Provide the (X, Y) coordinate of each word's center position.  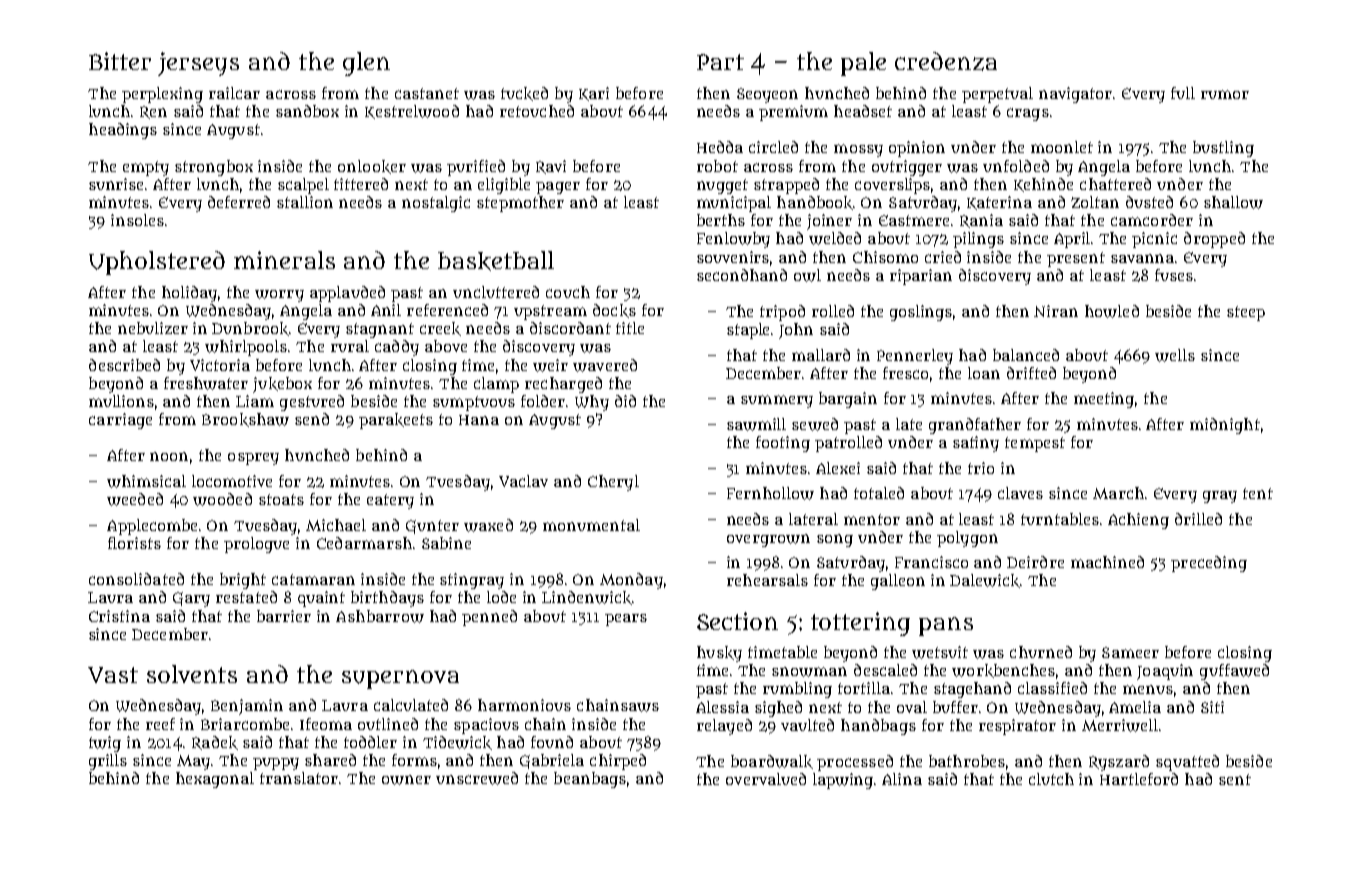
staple (748, 331)
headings (123, 131)
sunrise (116, 184)
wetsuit (940, 652)
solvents (192, 674)
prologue (256, 545)
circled (773, 147)
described (124, 365)
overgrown (768, 540)
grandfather (975, 426)
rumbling (797, 690)
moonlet (1062, 147)
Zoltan (1095, 202)
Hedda (720, 147)
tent (1258, 493)
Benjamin (247, 707)
